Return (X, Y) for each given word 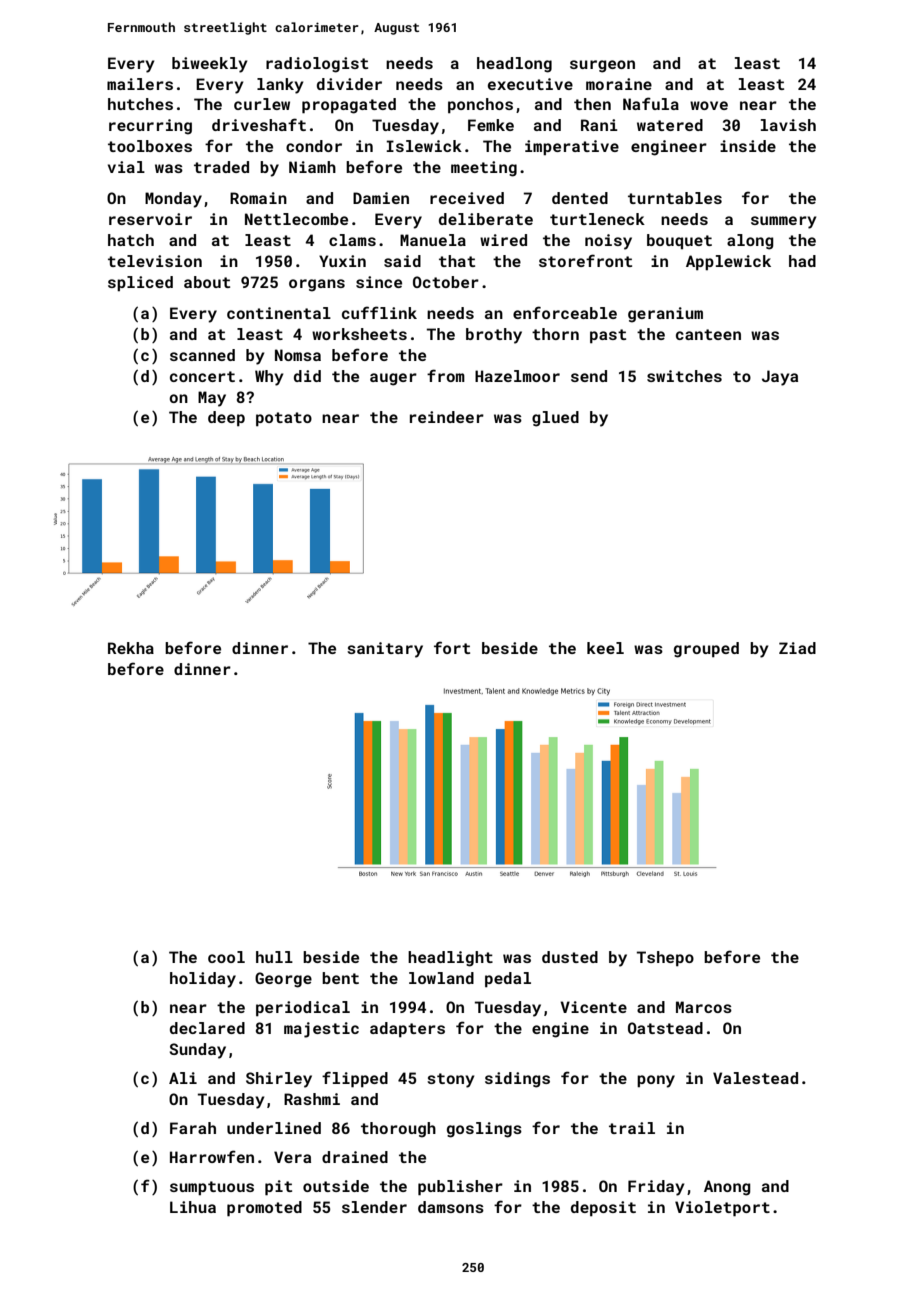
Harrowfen (212, 1156)
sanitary (385, 650)
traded (221, 167)
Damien (381, 198)
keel (605, 648)
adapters (407, 1030)
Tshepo (665, 959)
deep (226, 419)
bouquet (679, 241)
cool (226, 957)
